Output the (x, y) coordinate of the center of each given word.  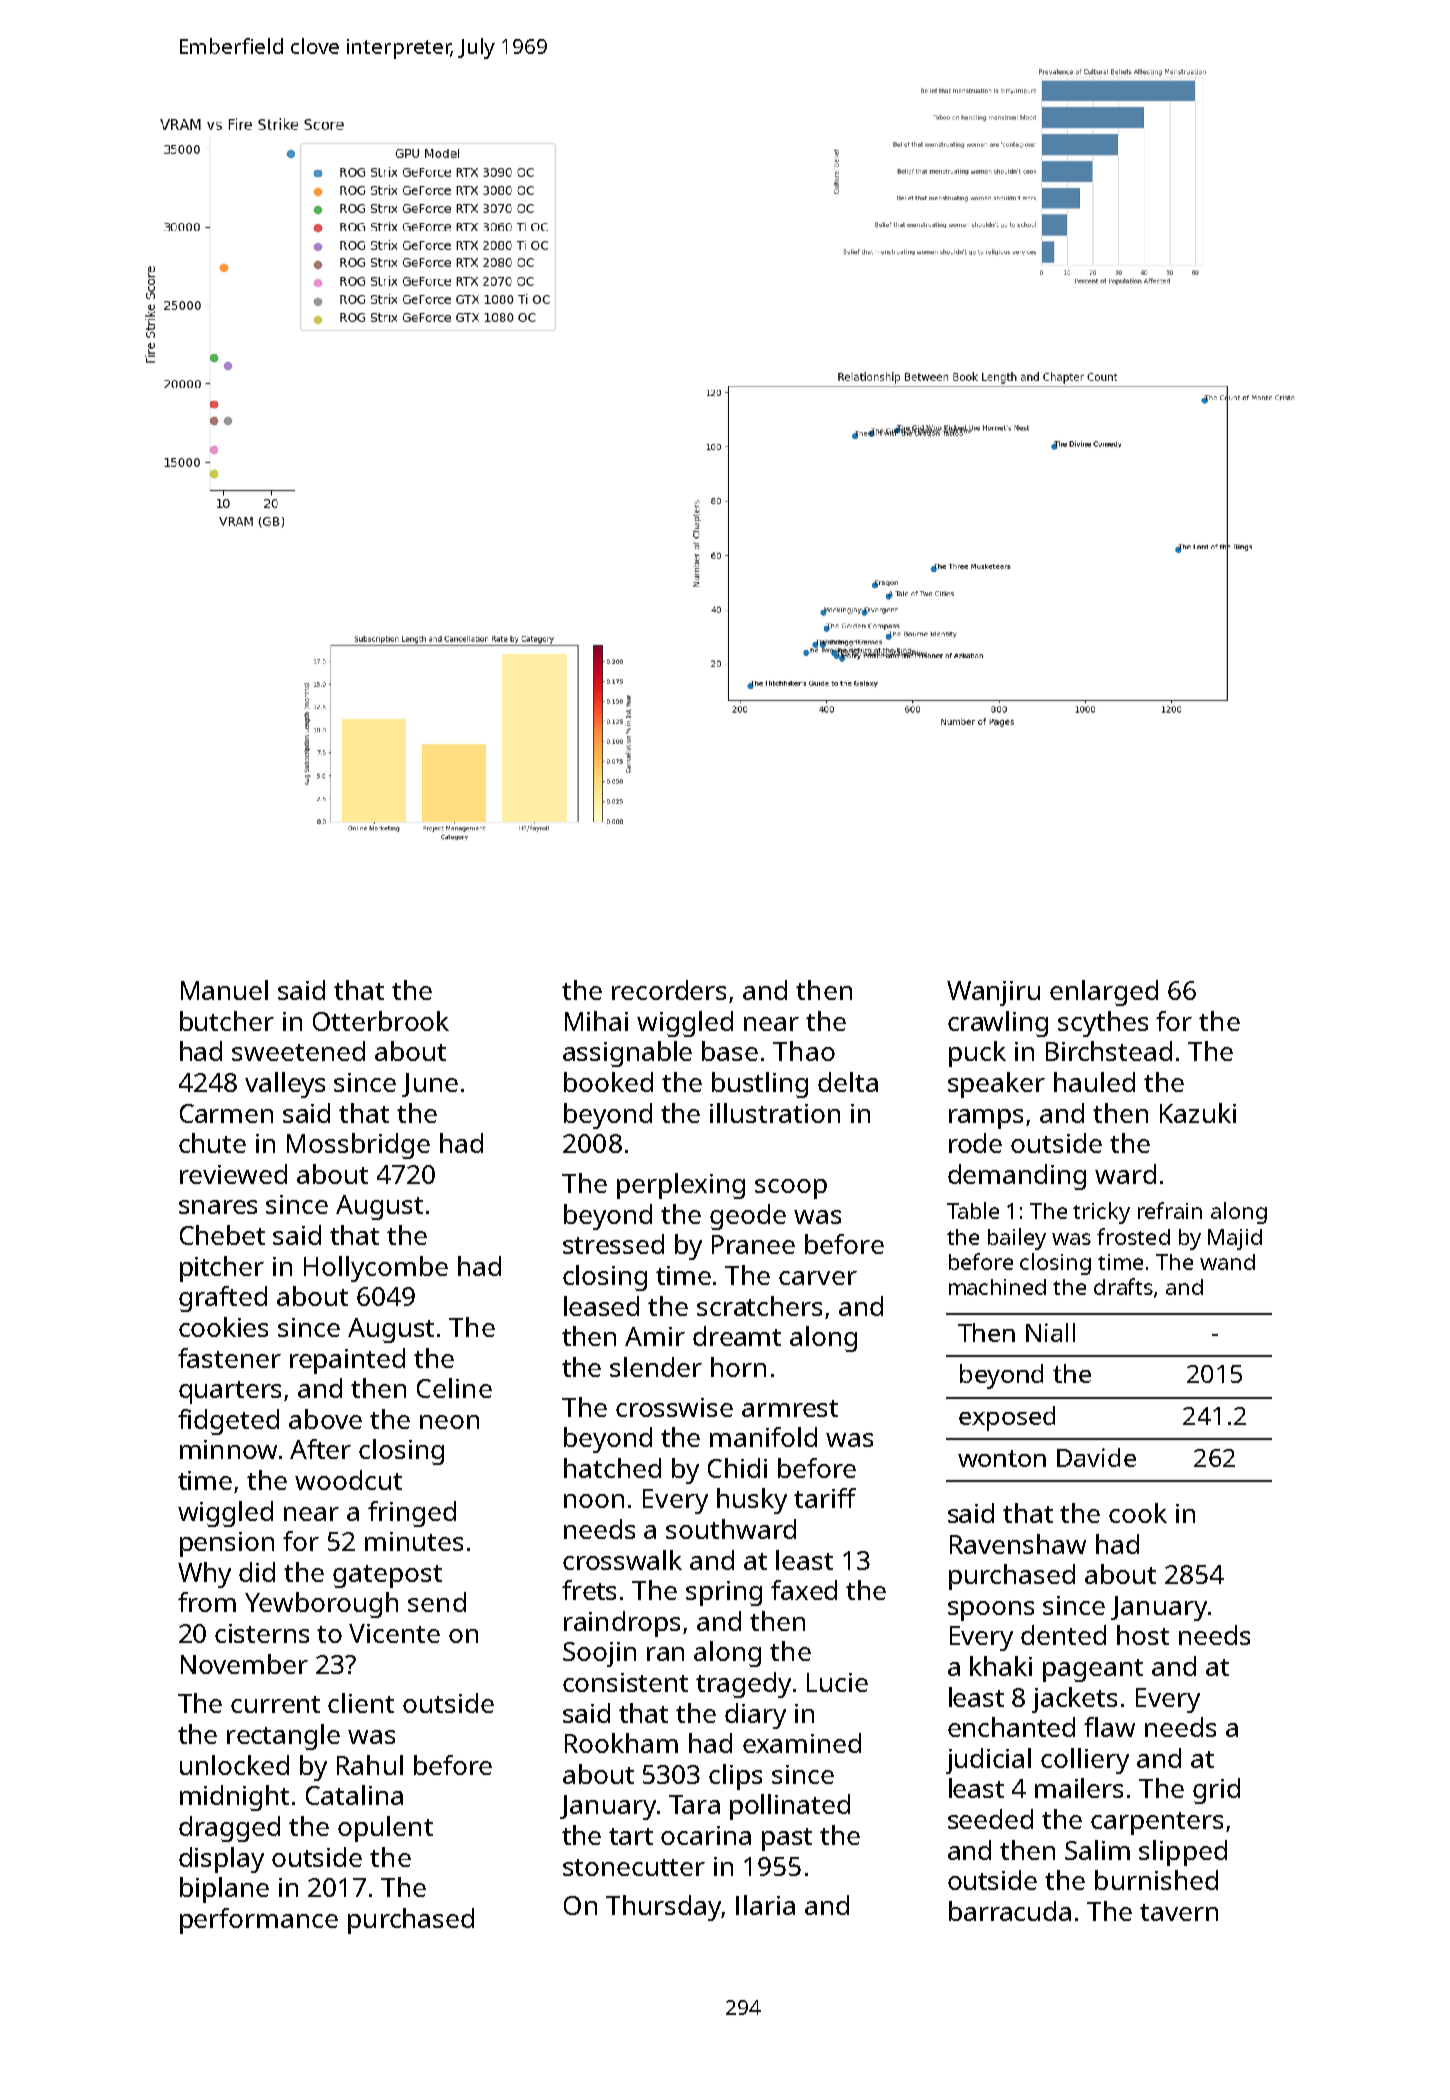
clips (735, 1777)
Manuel (224, 990)
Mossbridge (358, 1146)
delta (848, 1082)
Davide (1096, 1457)
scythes (1103, 1024)
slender (656, 1367)
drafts (1123, 1286)
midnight (234, 1798)
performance (259, 1921)
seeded (990, 1819)
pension (227, 1544)
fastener (229, 1358)
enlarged (1104, 993)
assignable (627, 1054)
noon (594, 1501)
